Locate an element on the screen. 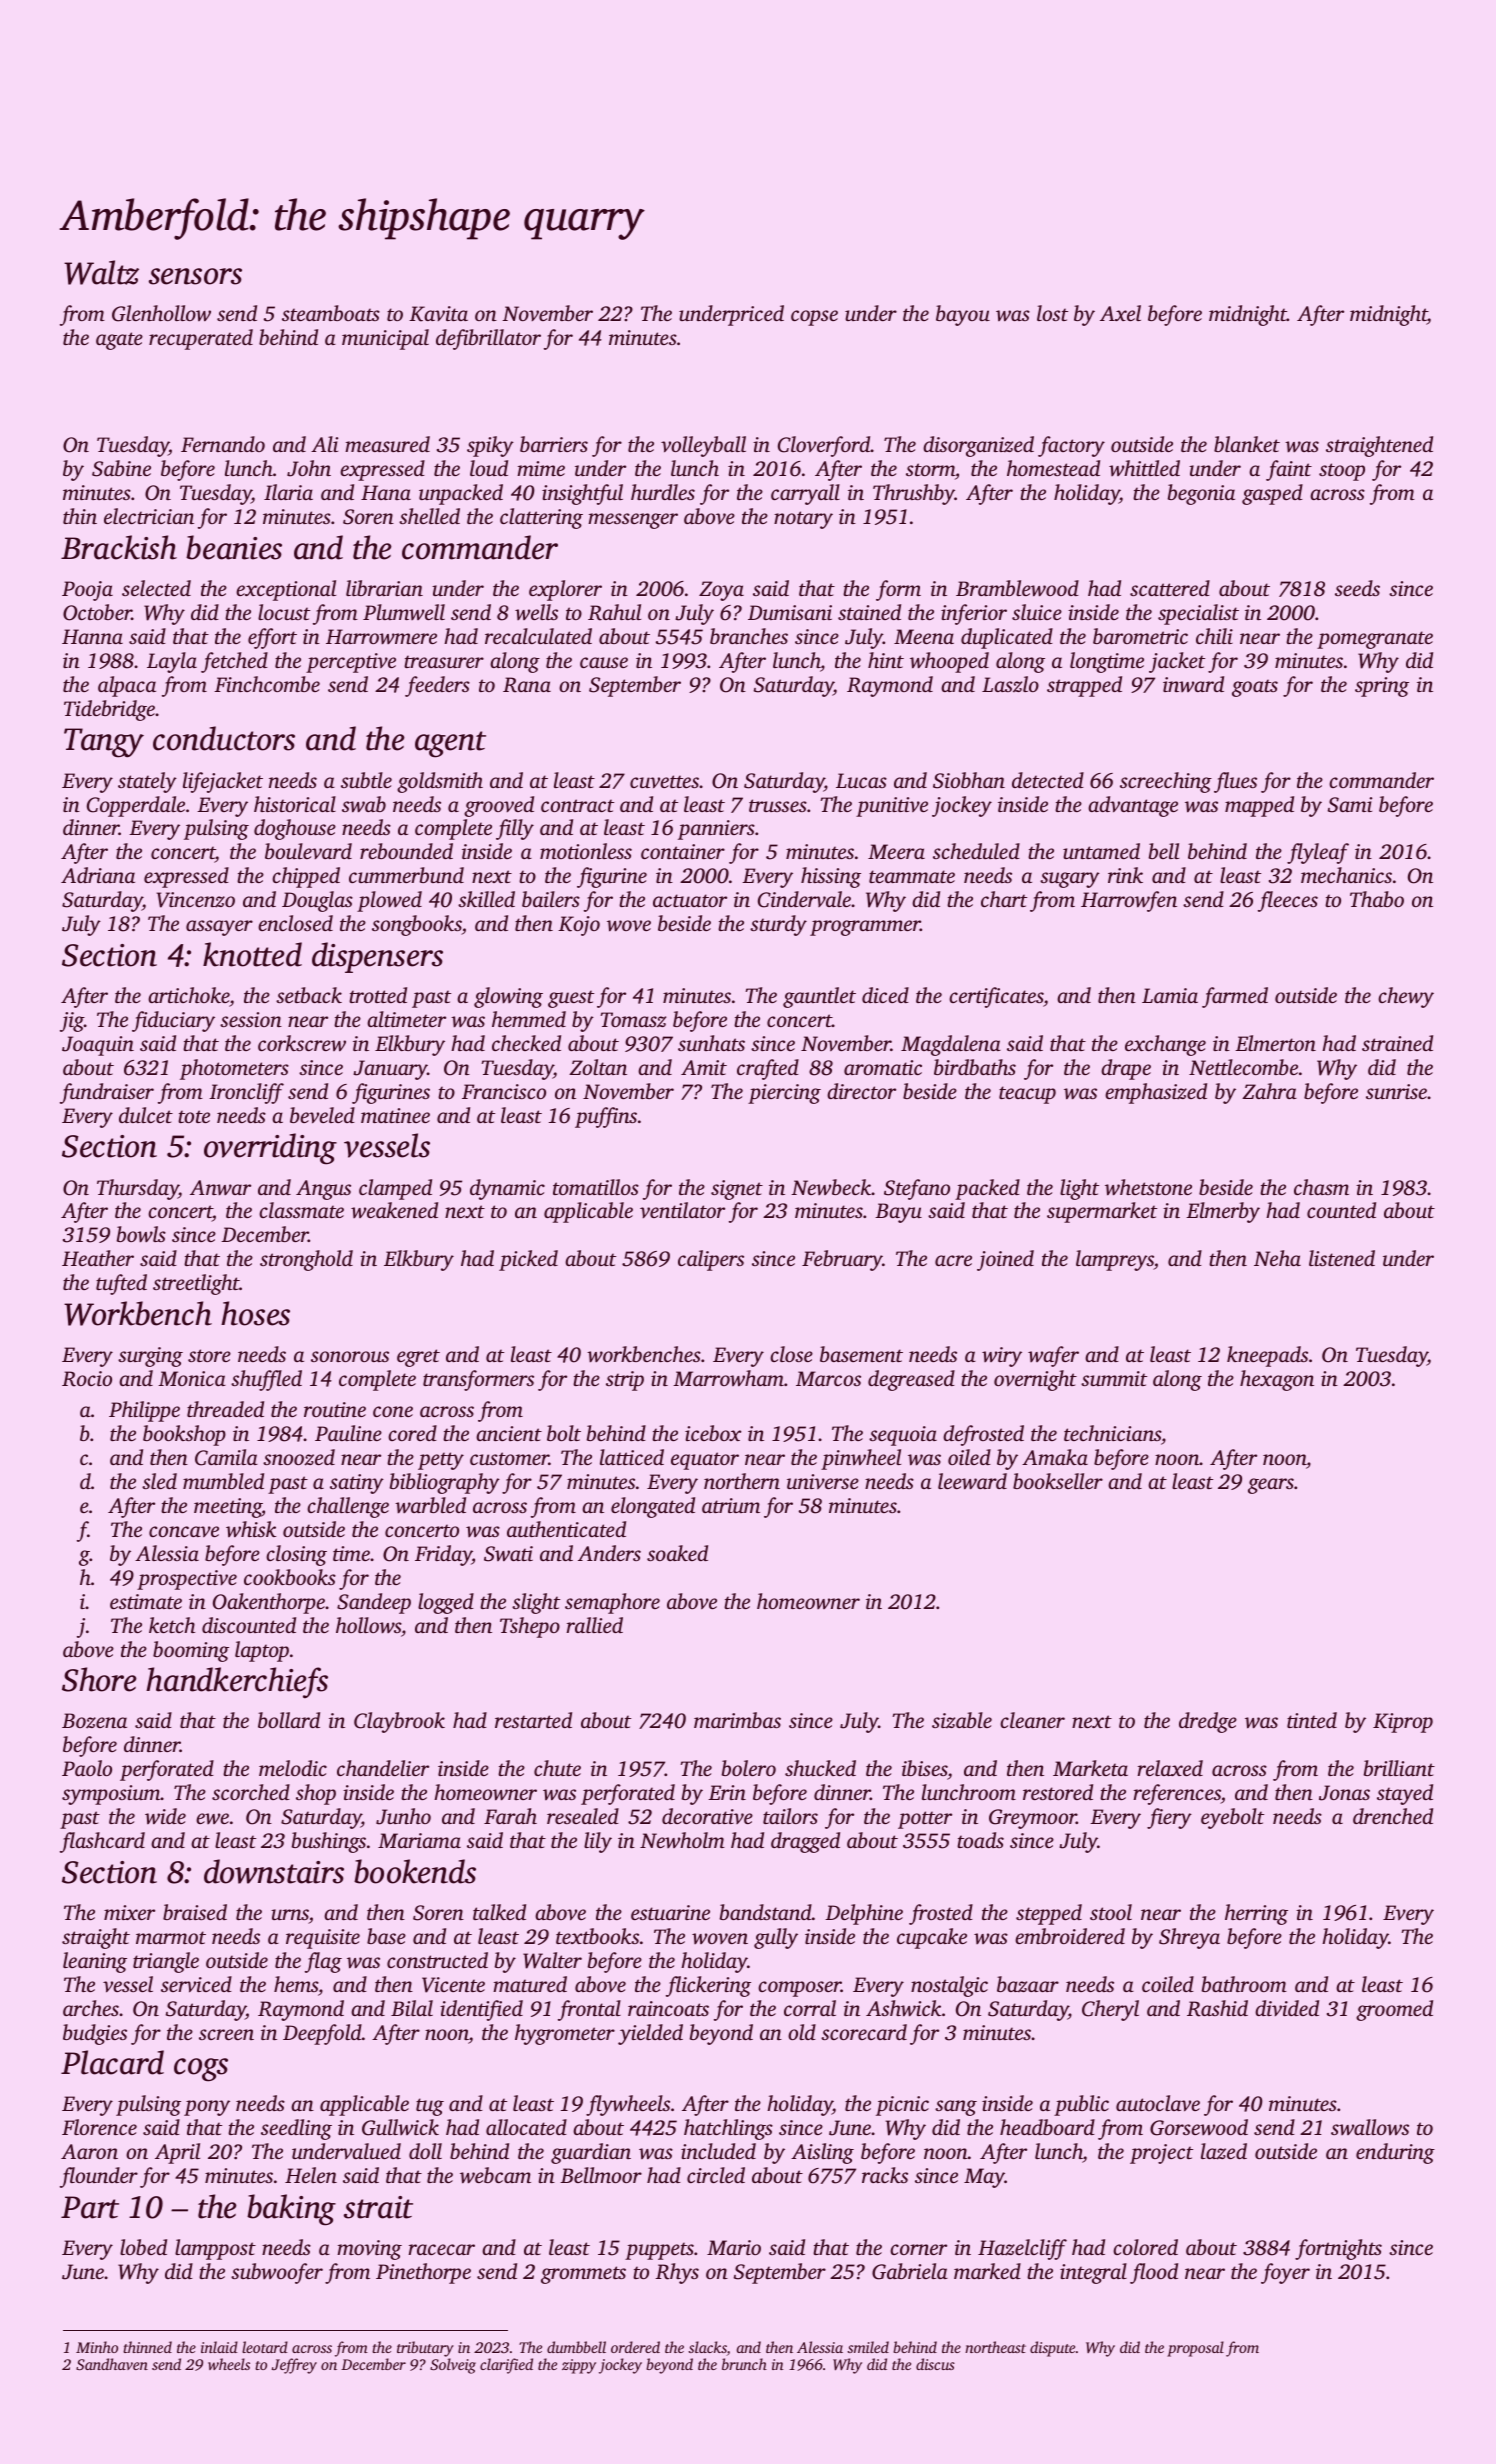  strip is located at coordinates (625, 1381).
